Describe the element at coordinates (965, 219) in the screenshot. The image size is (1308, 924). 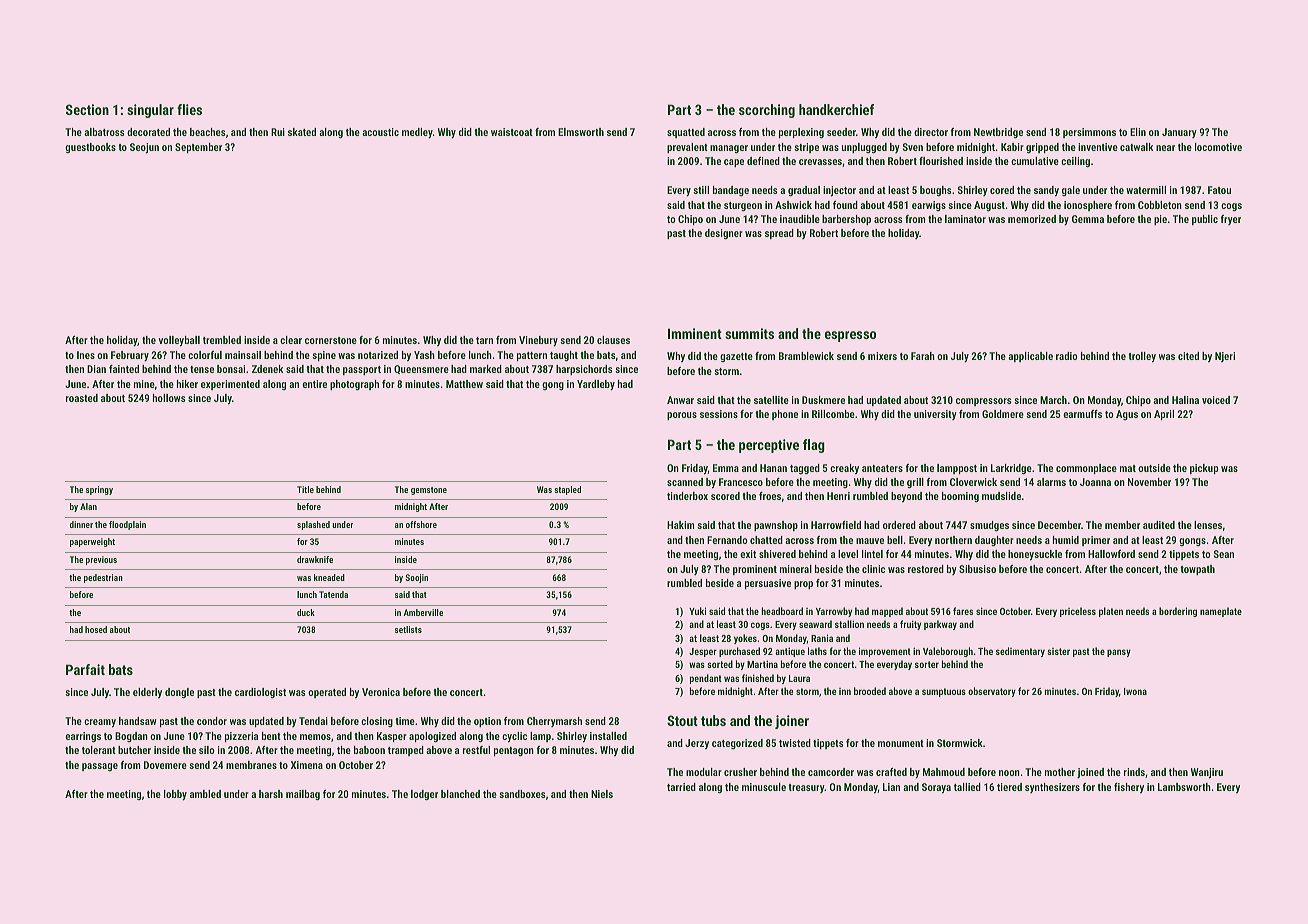
I see `laminator` at that location.
